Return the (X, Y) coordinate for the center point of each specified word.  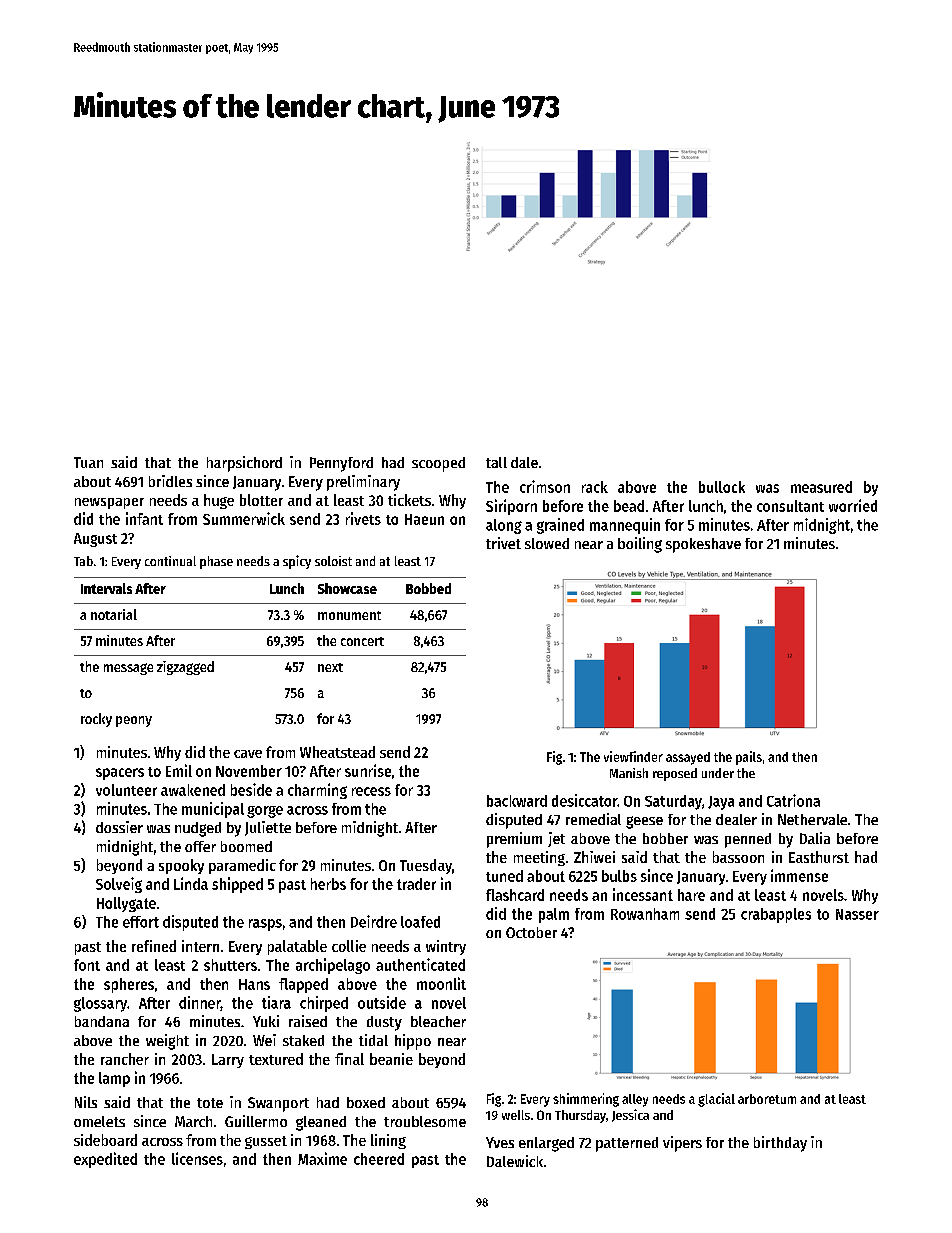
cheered (379, 1159)
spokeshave (703, 545)
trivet (503, 543)
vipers (682, 1144)
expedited (105, 1160)
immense (799, 875)
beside (251, 789)
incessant (643, 894)
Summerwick (244, 518)
